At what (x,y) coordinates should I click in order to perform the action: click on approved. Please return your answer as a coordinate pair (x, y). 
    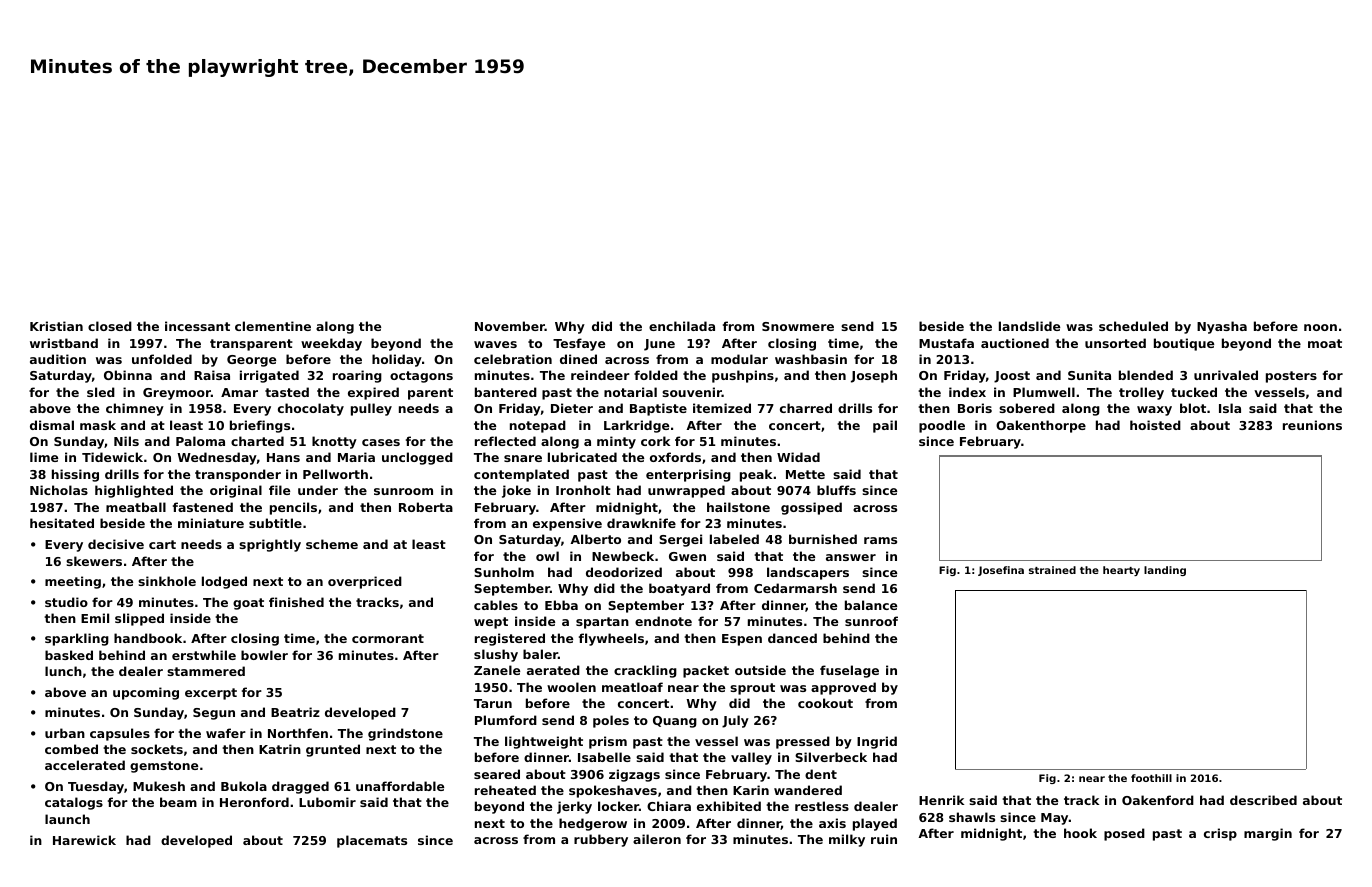
    Looking at the image, I should click on (843, 688).
